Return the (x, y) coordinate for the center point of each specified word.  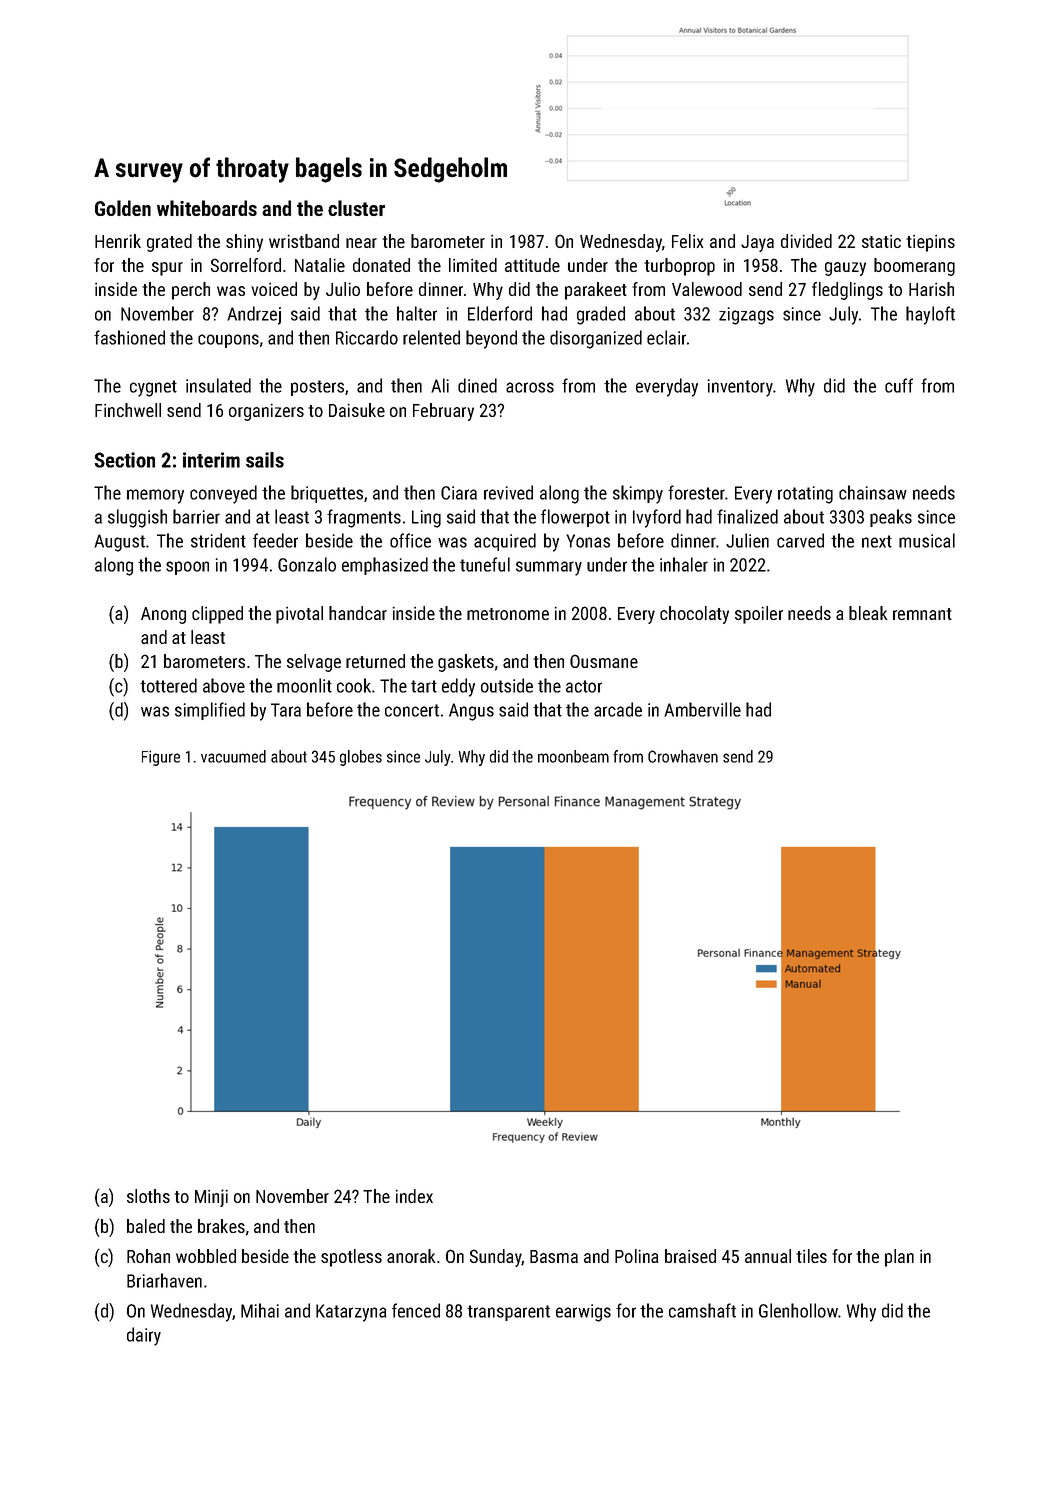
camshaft (702, 1310)
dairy (144, 1336)
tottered (168, 685)
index (414, 1196)
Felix (687, 241)
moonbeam (573, 756)
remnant (922, 614)
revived (508, 492)
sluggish (137, 518)
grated (169, 243)
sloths (148, 1196)
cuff (899, 385)
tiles (811, 1256)
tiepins (930, 243)
